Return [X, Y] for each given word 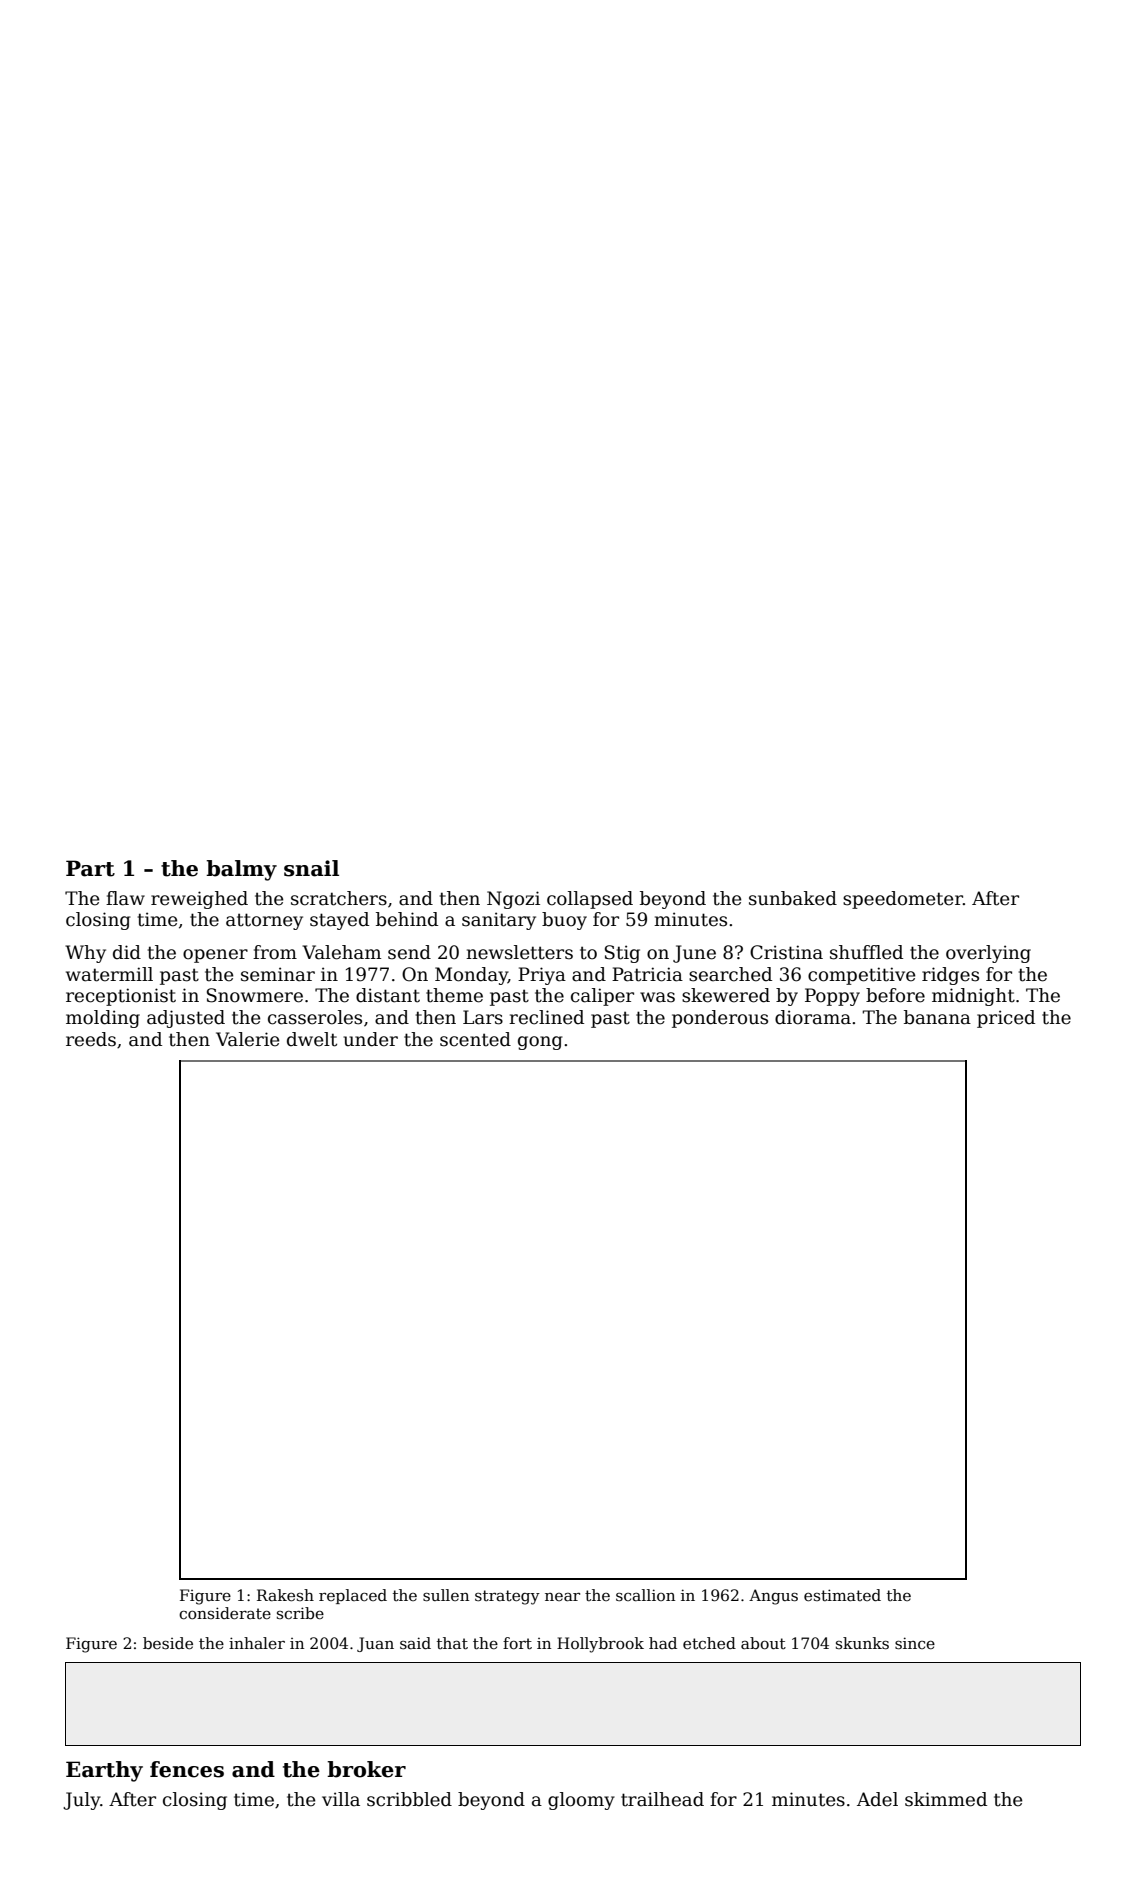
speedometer [903, 900]
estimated [842, 1595]
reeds [91, 1039]
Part [90, 868]
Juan [375, 1644]
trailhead [662, 1799]
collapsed [590, 900]
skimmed [946, 1799]
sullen [446, 1595]
